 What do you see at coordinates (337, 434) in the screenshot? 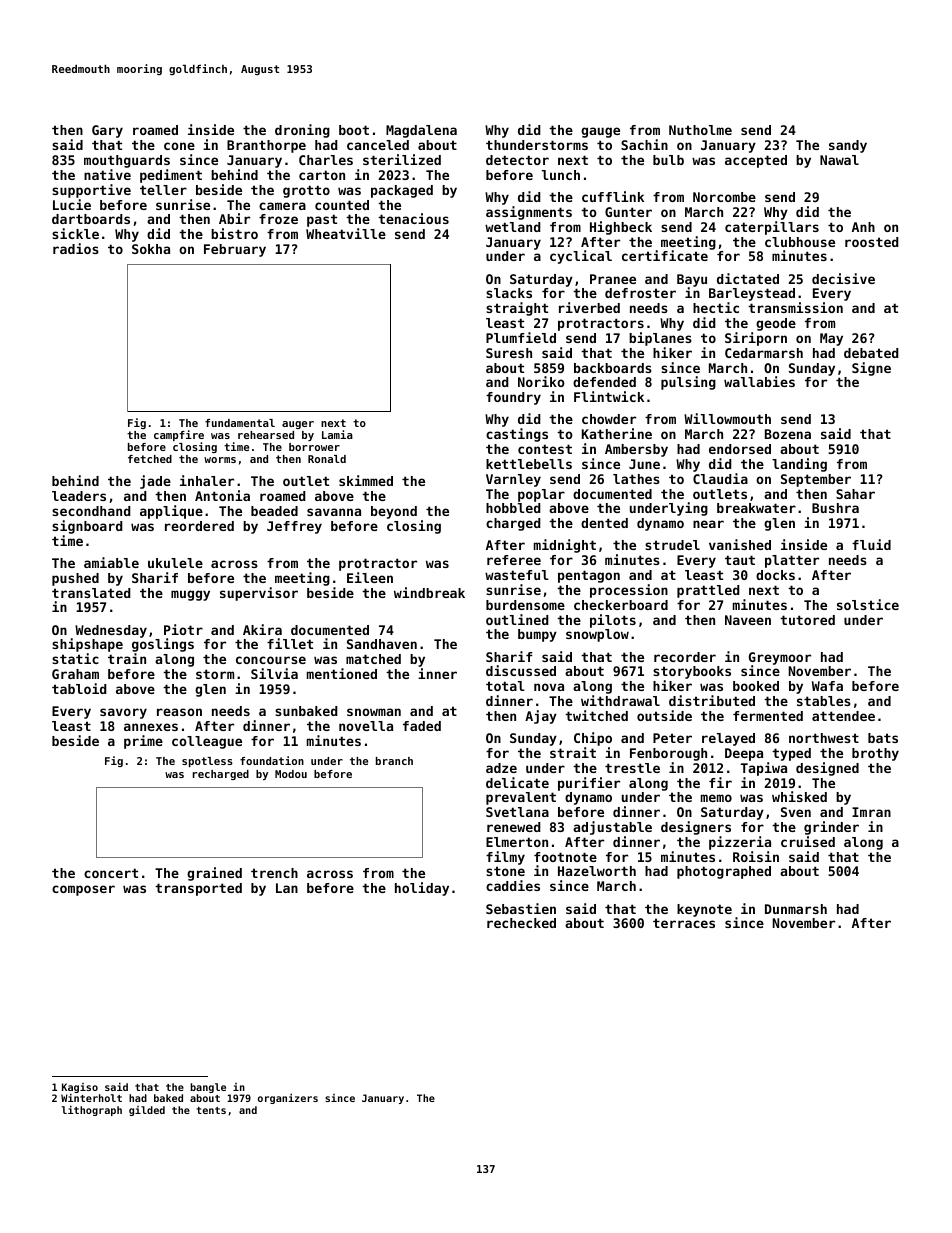
I see `Lamia` at bounding box center [337, 434].
